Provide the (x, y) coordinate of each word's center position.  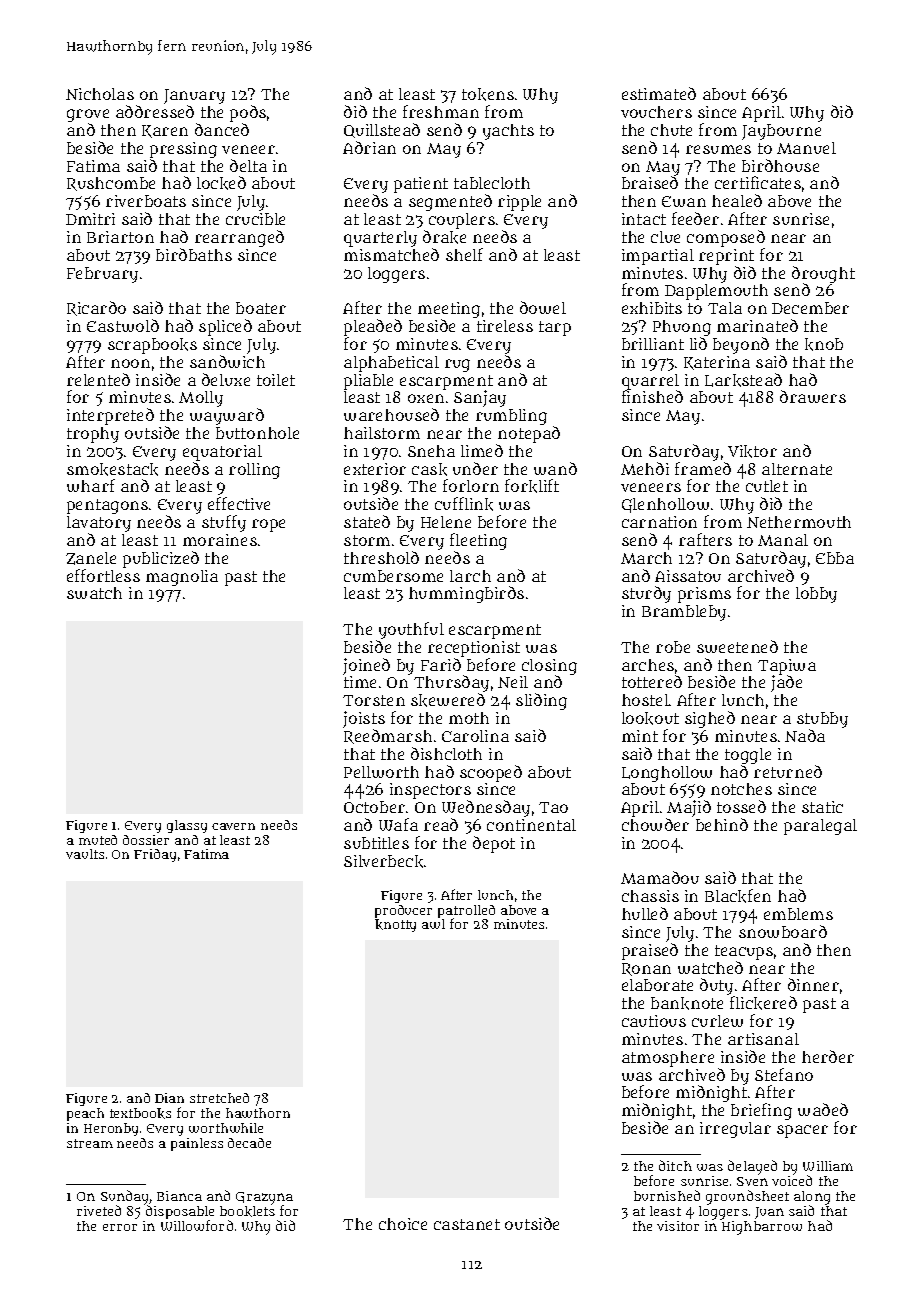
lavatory (99, 524)
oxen (426, 398)
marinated (757, 325)
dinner (813, 984)
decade (249, 1143)
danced (222, 129)
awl (433, 924)
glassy (187, 826)
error (120, 1227)
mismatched (391, 254)
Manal (783, 540)
